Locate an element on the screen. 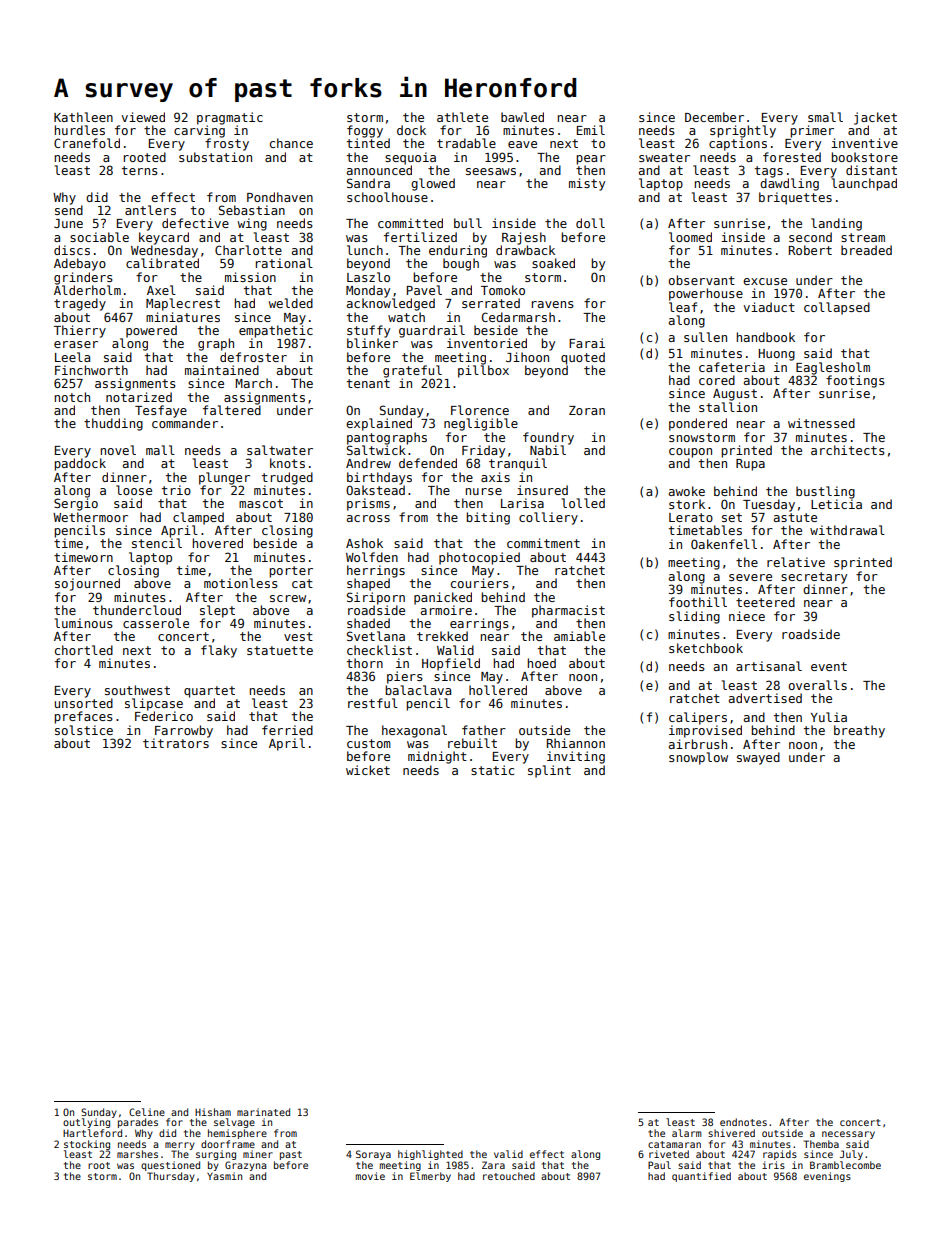 This screenshot has width=952, height=1233. committed is located at coordinates (410, 223).
